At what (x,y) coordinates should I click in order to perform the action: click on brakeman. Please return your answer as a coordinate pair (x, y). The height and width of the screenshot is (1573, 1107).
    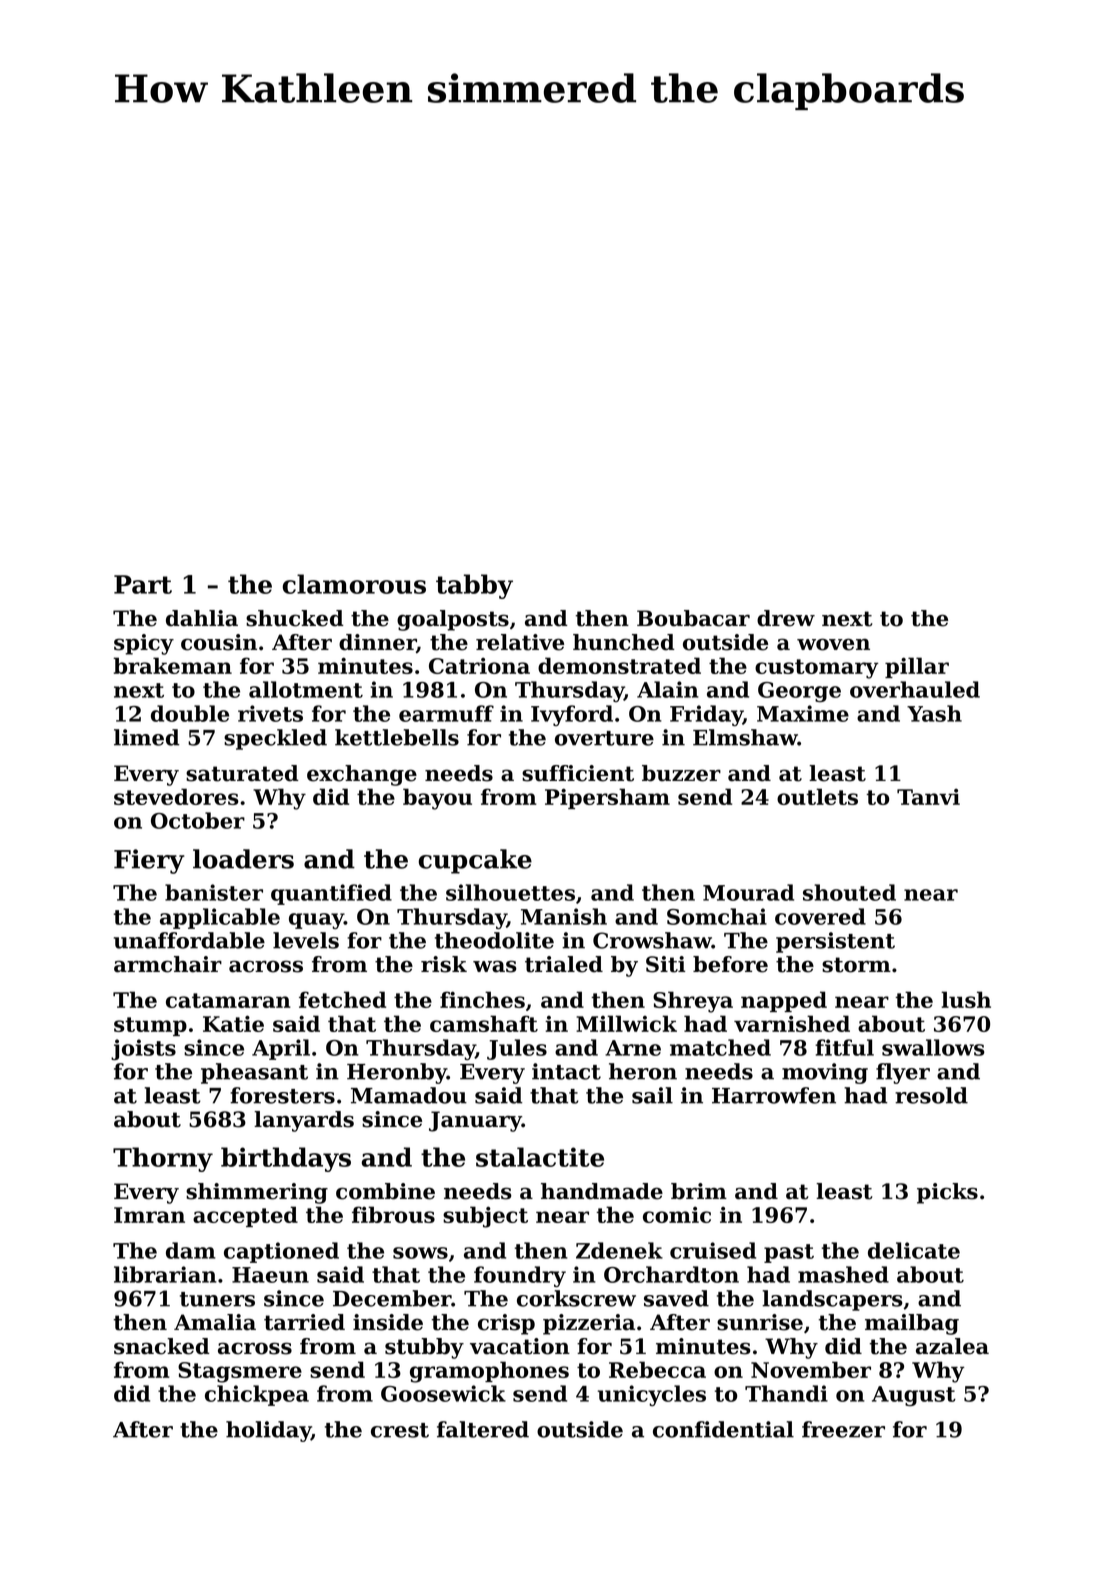
    Looking at the image, I should click on (172, 665).
